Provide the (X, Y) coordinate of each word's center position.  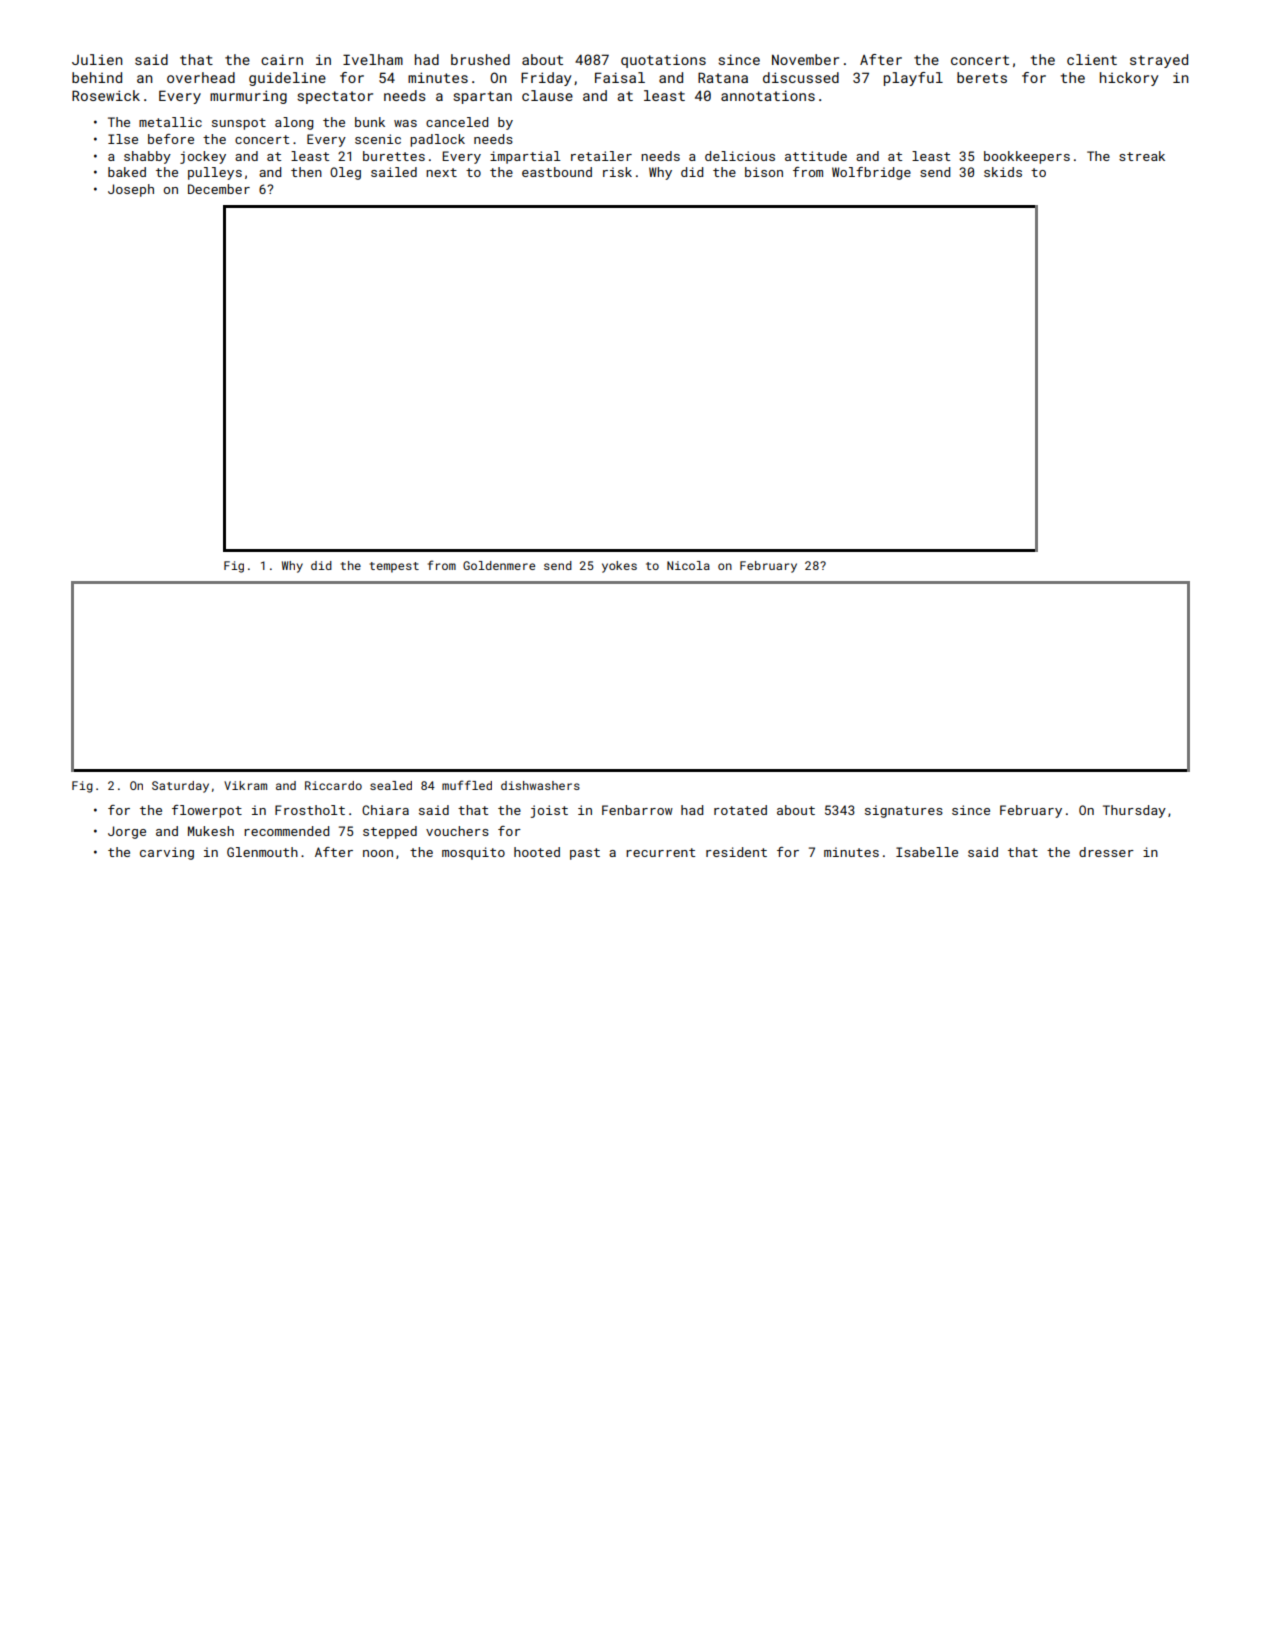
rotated (740, 810)
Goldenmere (499, 565)
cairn (282, 59)
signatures (904, 811)
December (219, 189)
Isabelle (927, 852)
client (1092, 59)
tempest (394, 567)
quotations (663, 61)
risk (617, 172)
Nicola (688, 565)
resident (736, 852)
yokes (619, 567)
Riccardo (333, 785)
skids (1003, 172)
